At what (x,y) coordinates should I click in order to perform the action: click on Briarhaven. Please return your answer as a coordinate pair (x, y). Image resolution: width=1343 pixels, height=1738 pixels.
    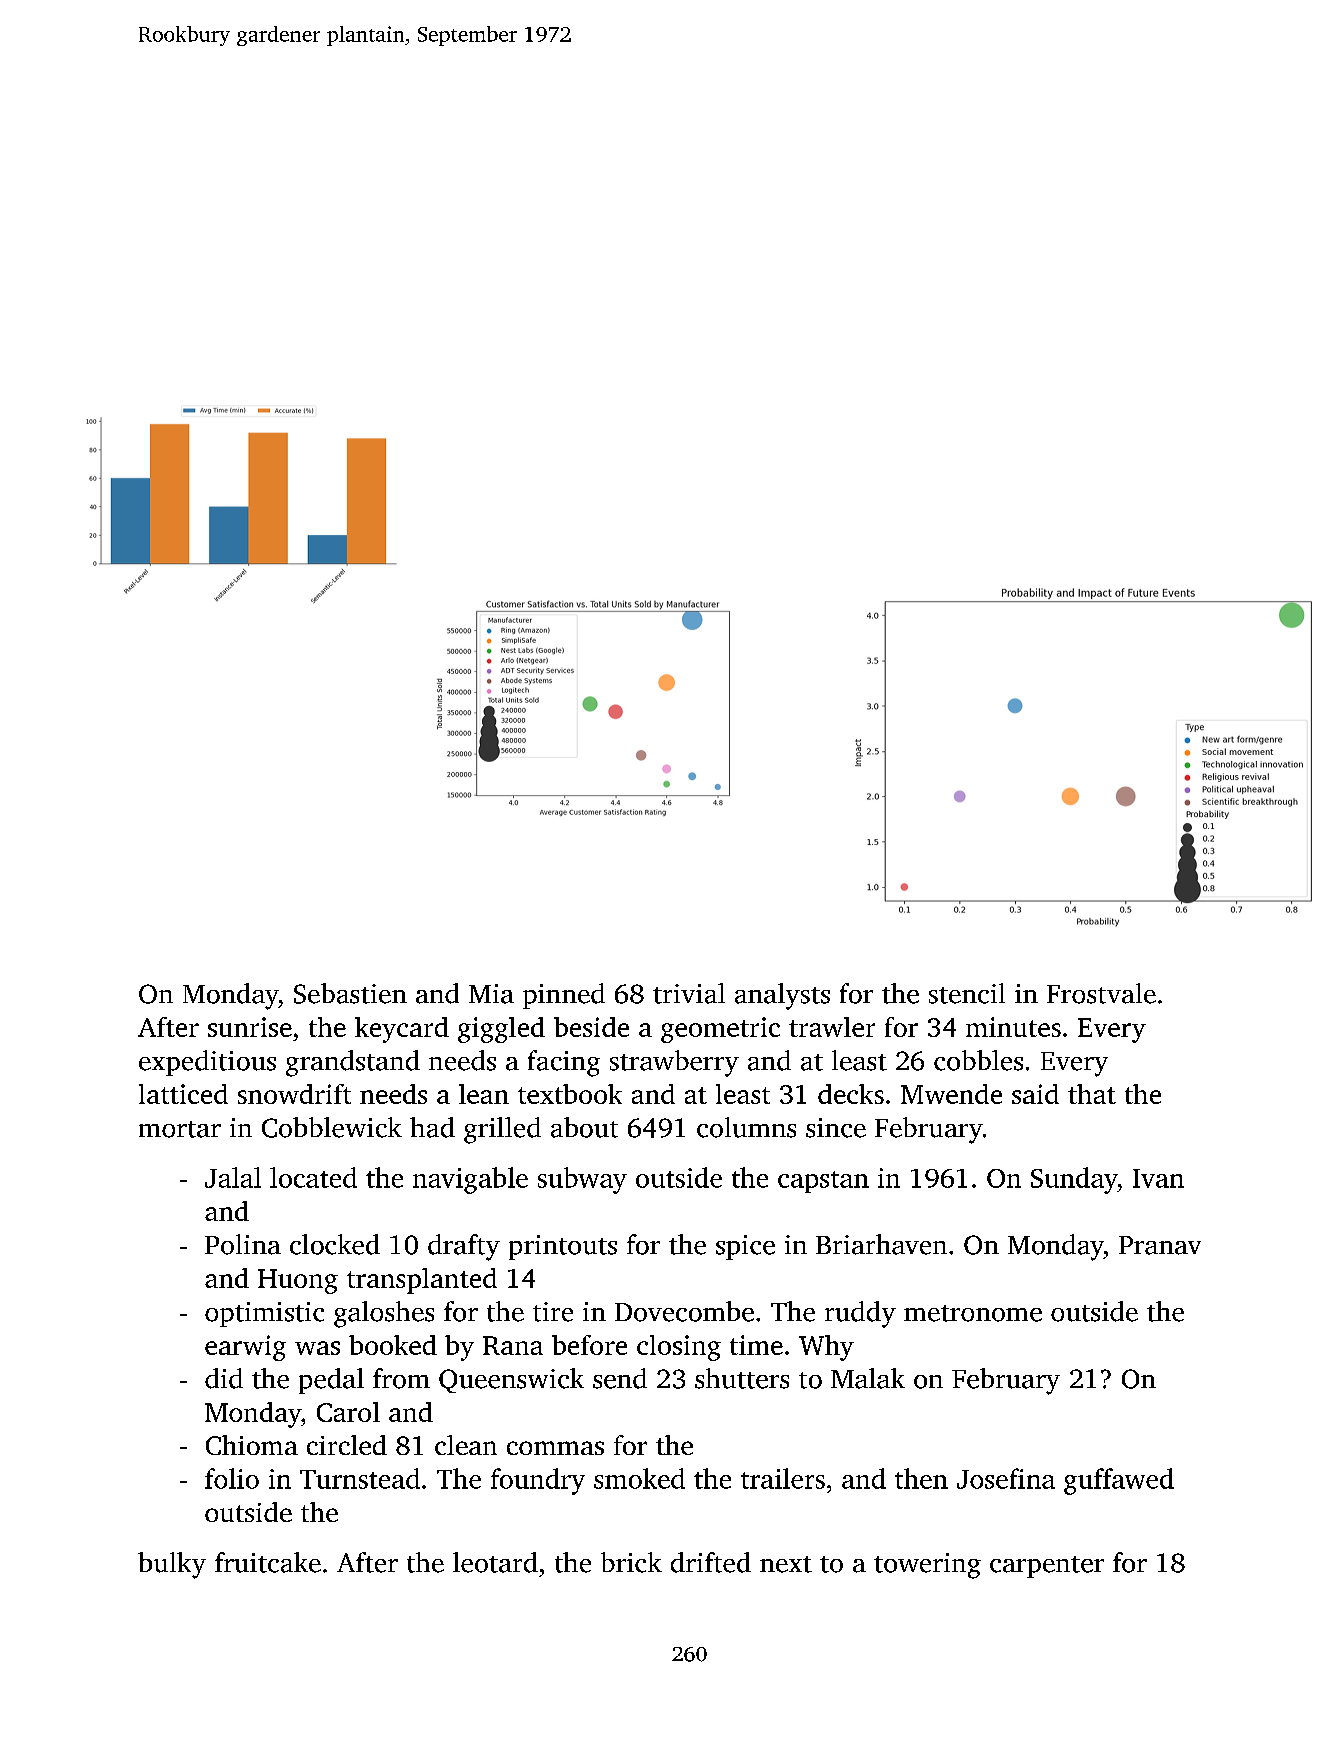
    Looking at the image, I should click on (881, 1244).
